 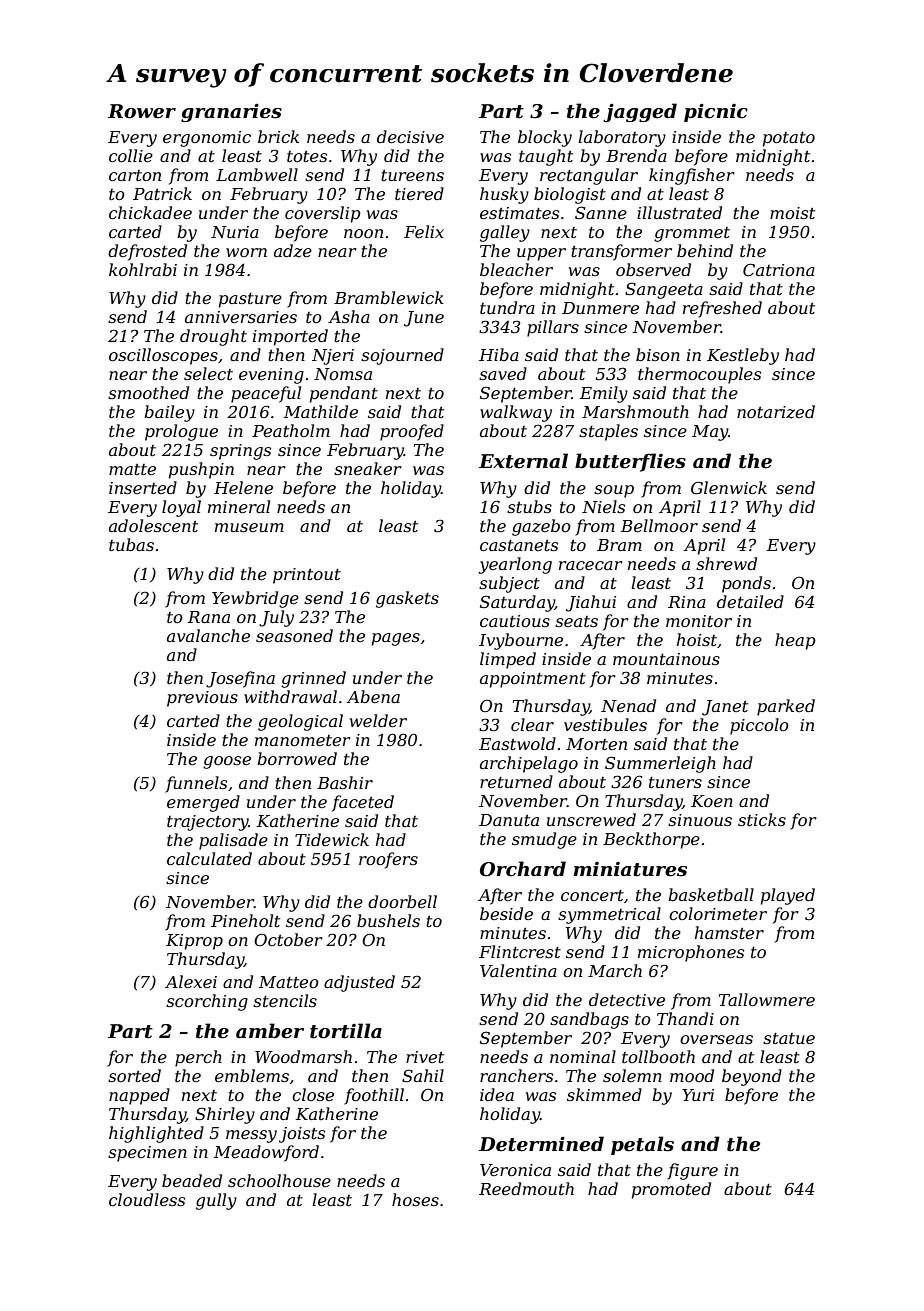 I want to click on gully, so click(x=216, y=1201).
